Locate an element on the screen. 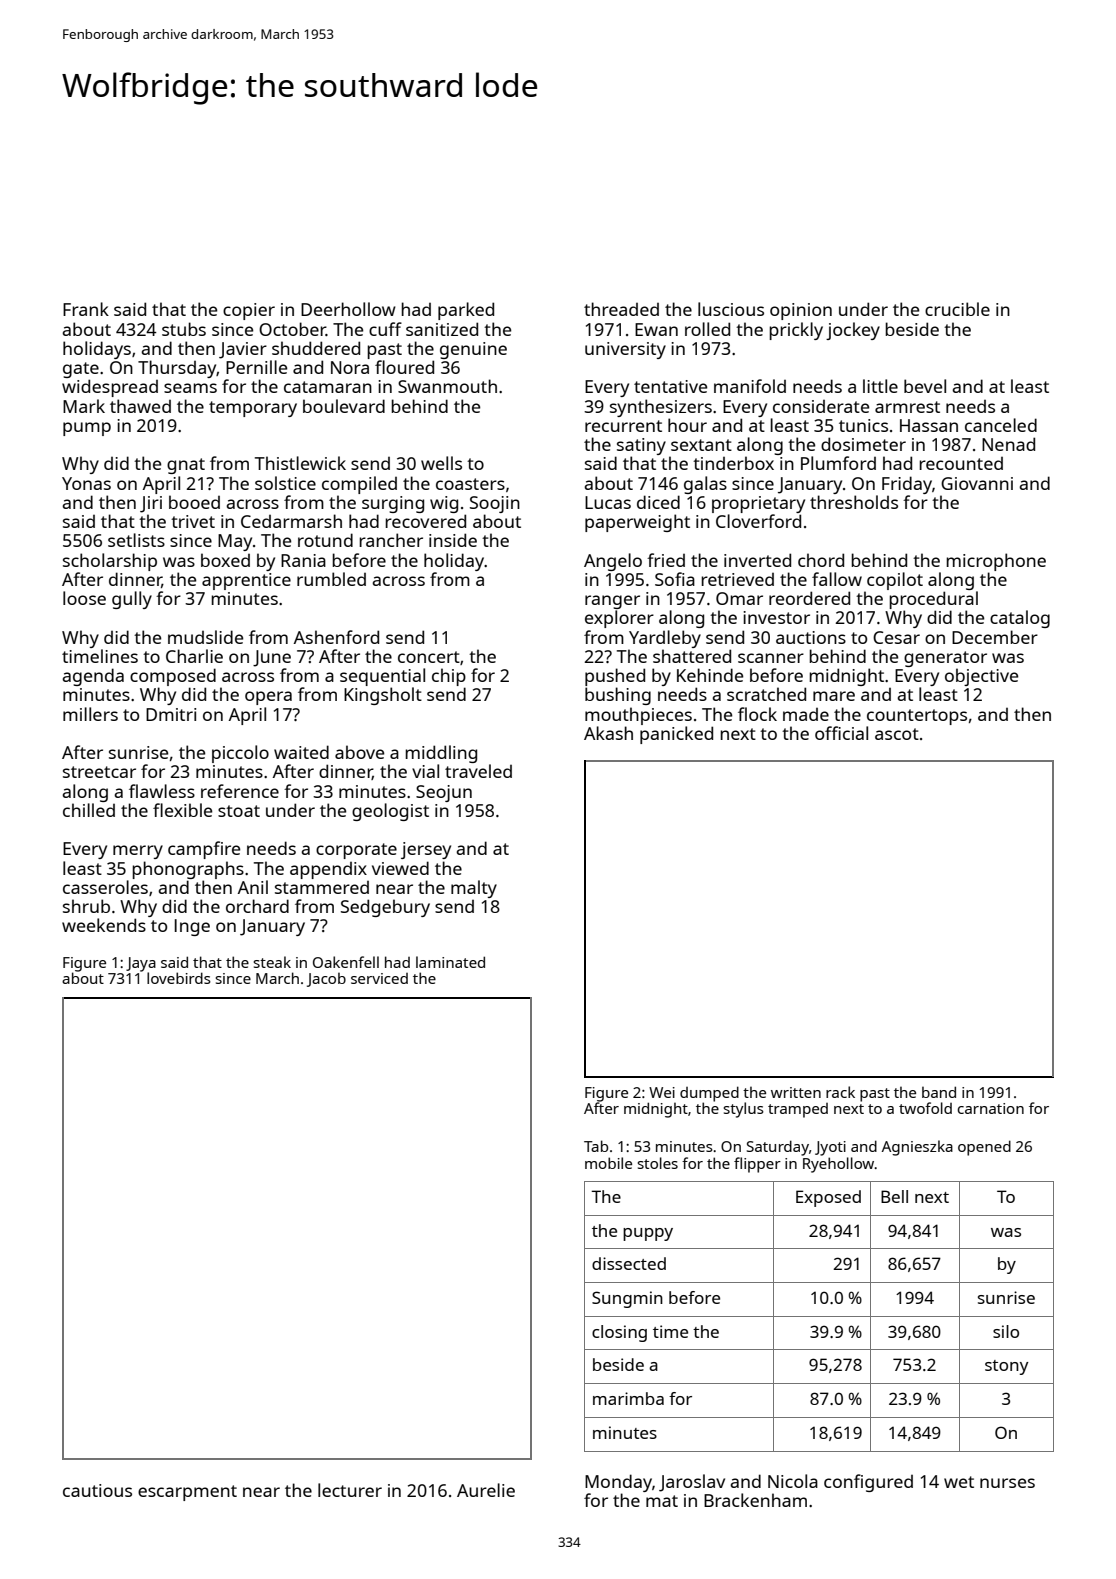 The width and height of the screenshot is (1116, 1579). tramped is located at coordinates (798, 1110).
